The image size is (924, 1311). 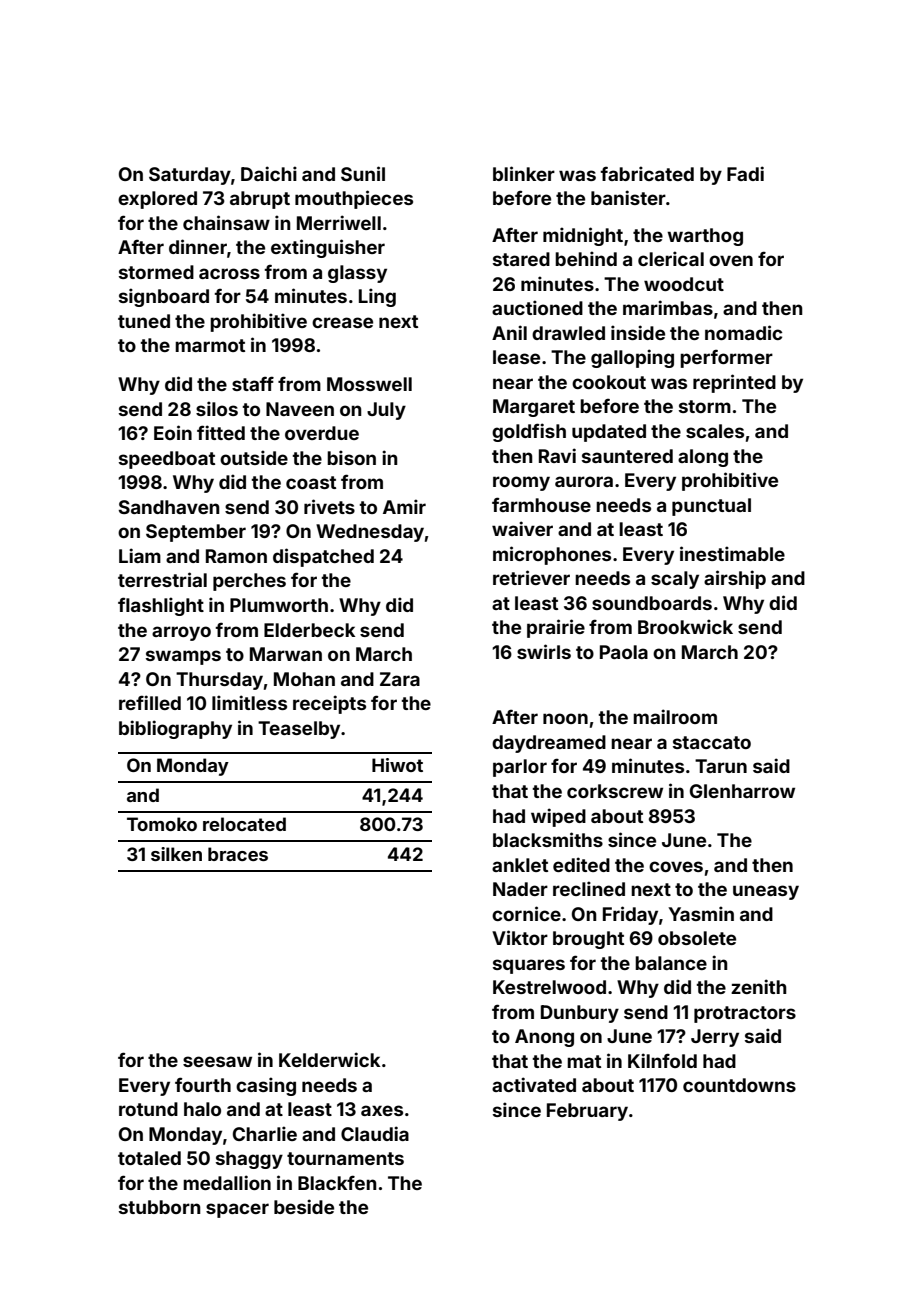 What do you see at coordinates (169, 507) in the screenshot?
I see `Sandhaven` at bounding box center [169, 507].
